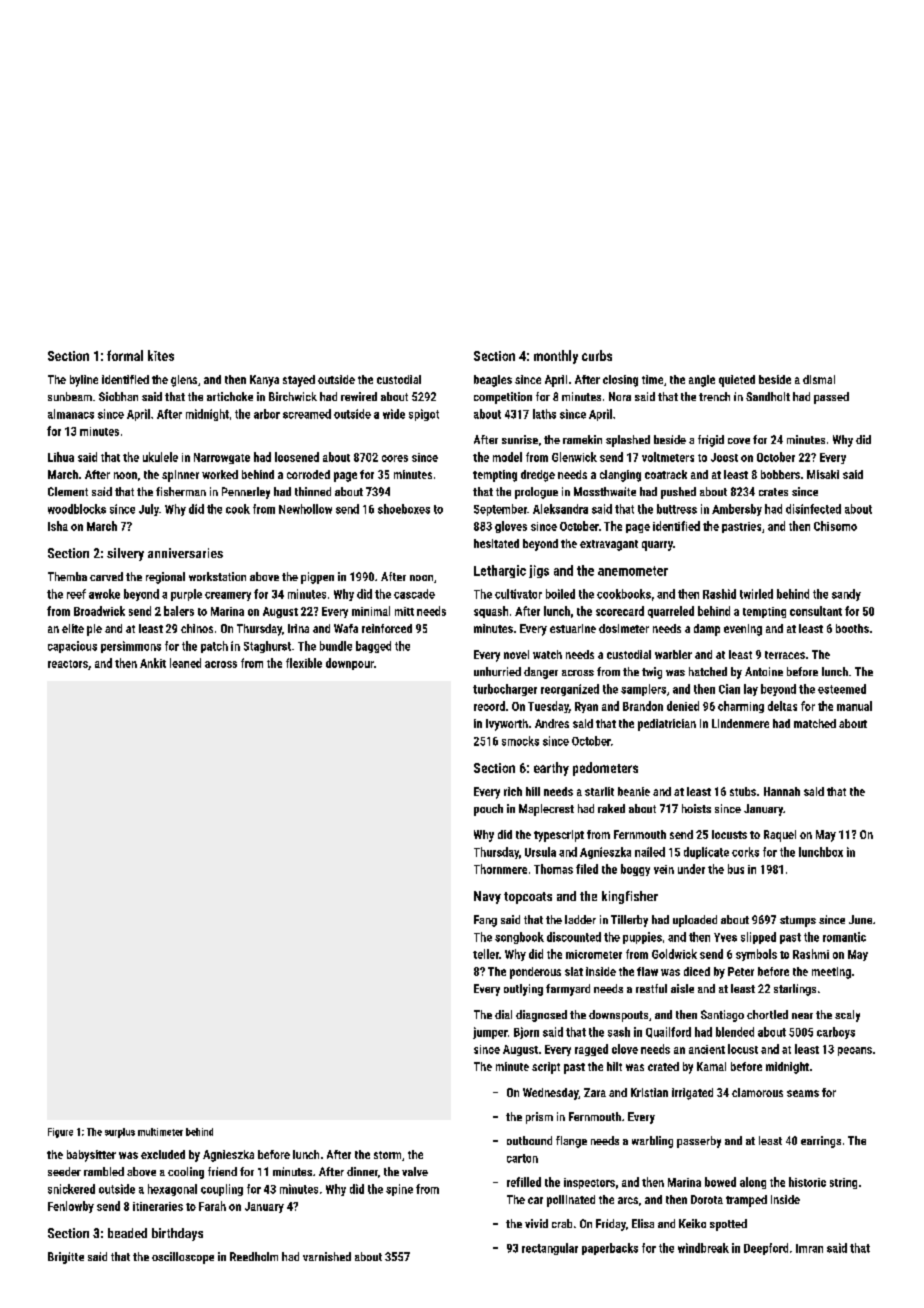 The image size is (924, 1308). I want to click on manual, so click(854, 706).
